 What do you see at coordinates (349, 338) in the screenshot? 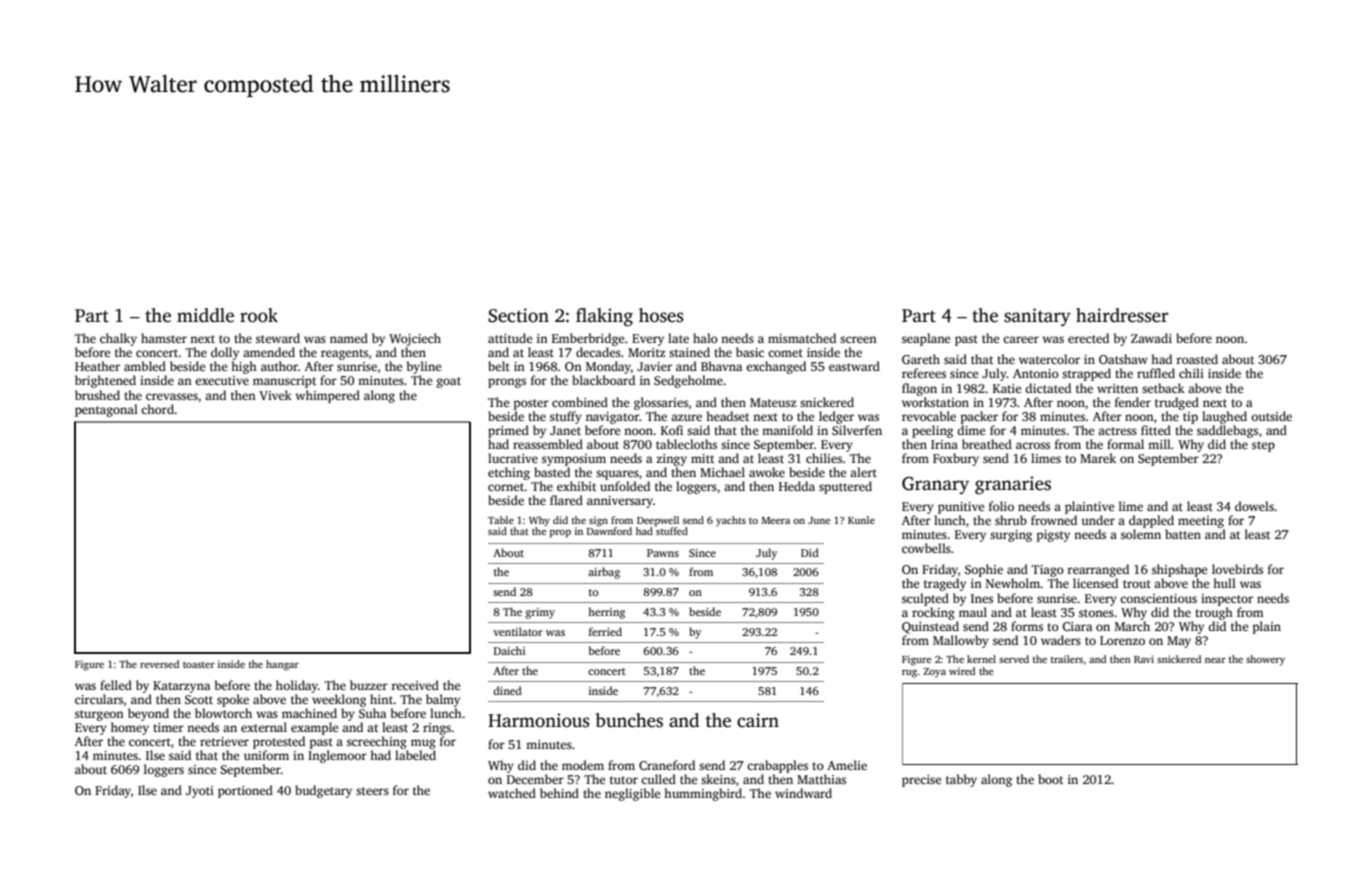
I see `named` at bounding box center [349, 338].
